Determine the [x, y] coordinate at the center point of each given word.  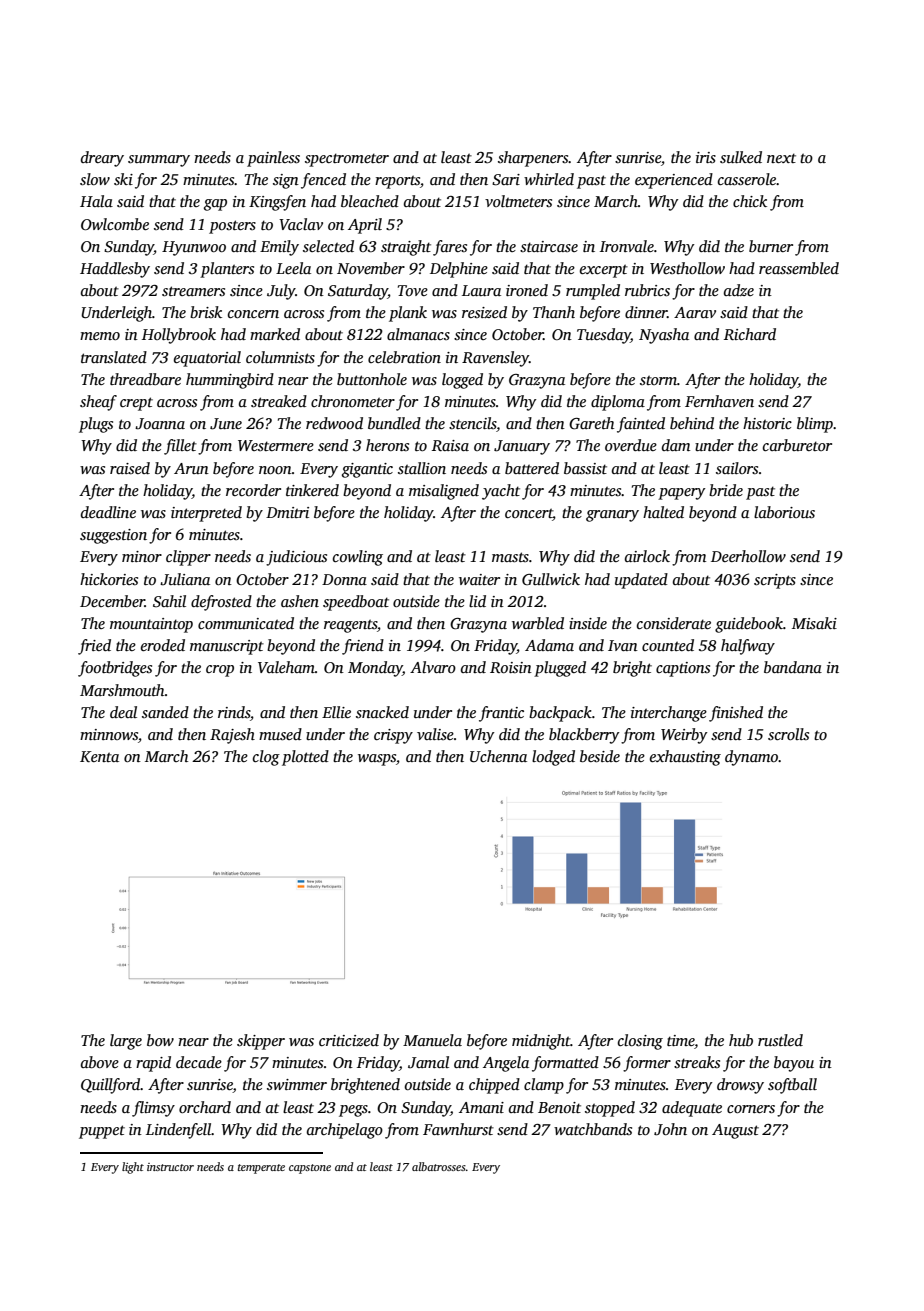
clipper [188, 558]
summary [159, 161]
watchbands [593, 1129]
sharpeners [533, 159]
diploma [618, 403]
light [133, 1168]
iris [706, 157]
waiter [479, 579]
